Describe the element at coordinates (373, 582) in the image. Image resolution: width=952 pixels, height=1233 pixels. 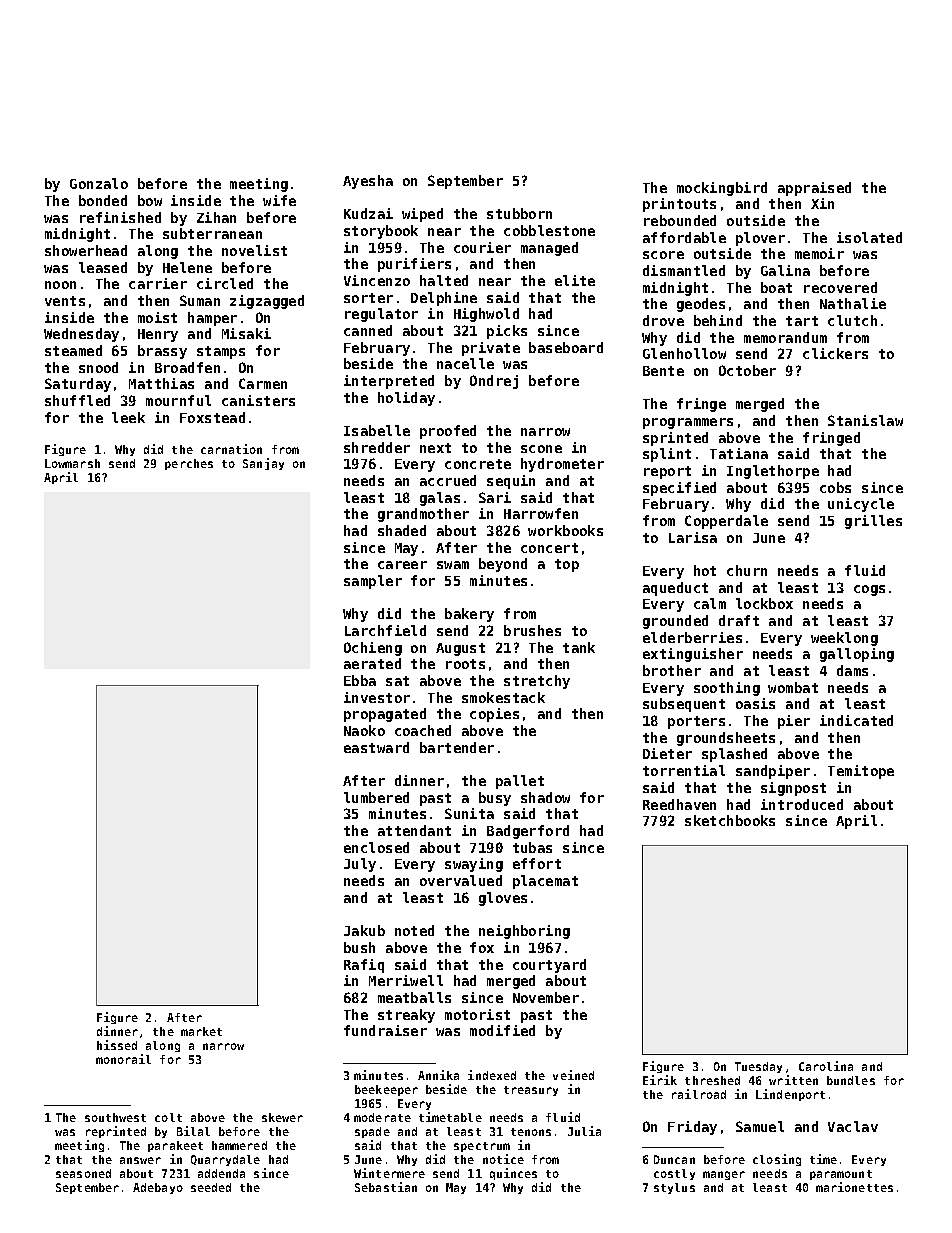
I see `sampler` at that location.
